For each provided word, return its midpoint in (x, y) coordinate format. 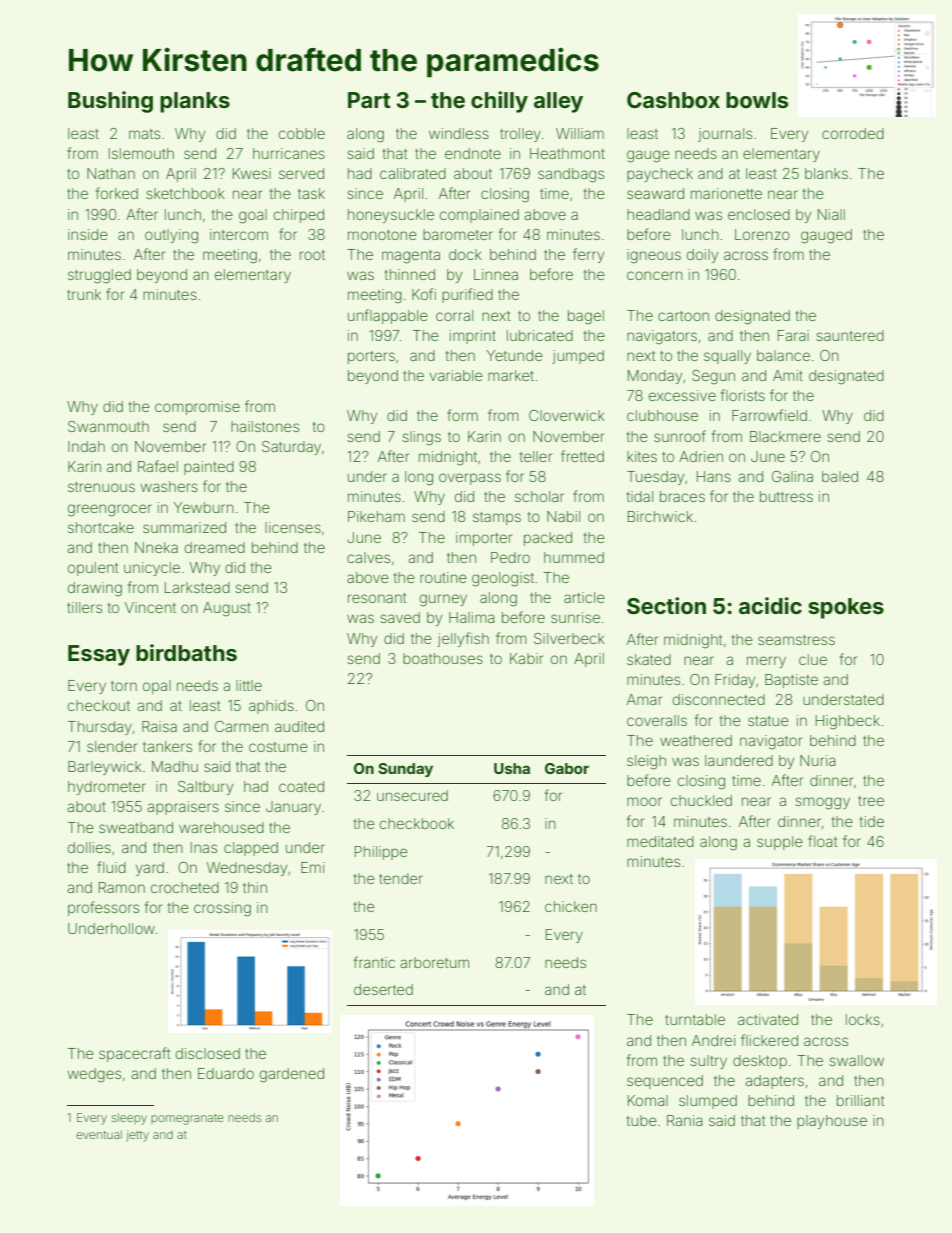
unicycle (152, 569)
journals (725, 135)
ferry (588, 255)
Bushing (110, 102)
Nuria (817, 760)
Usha (512, 768)
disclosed (208, 1053)
